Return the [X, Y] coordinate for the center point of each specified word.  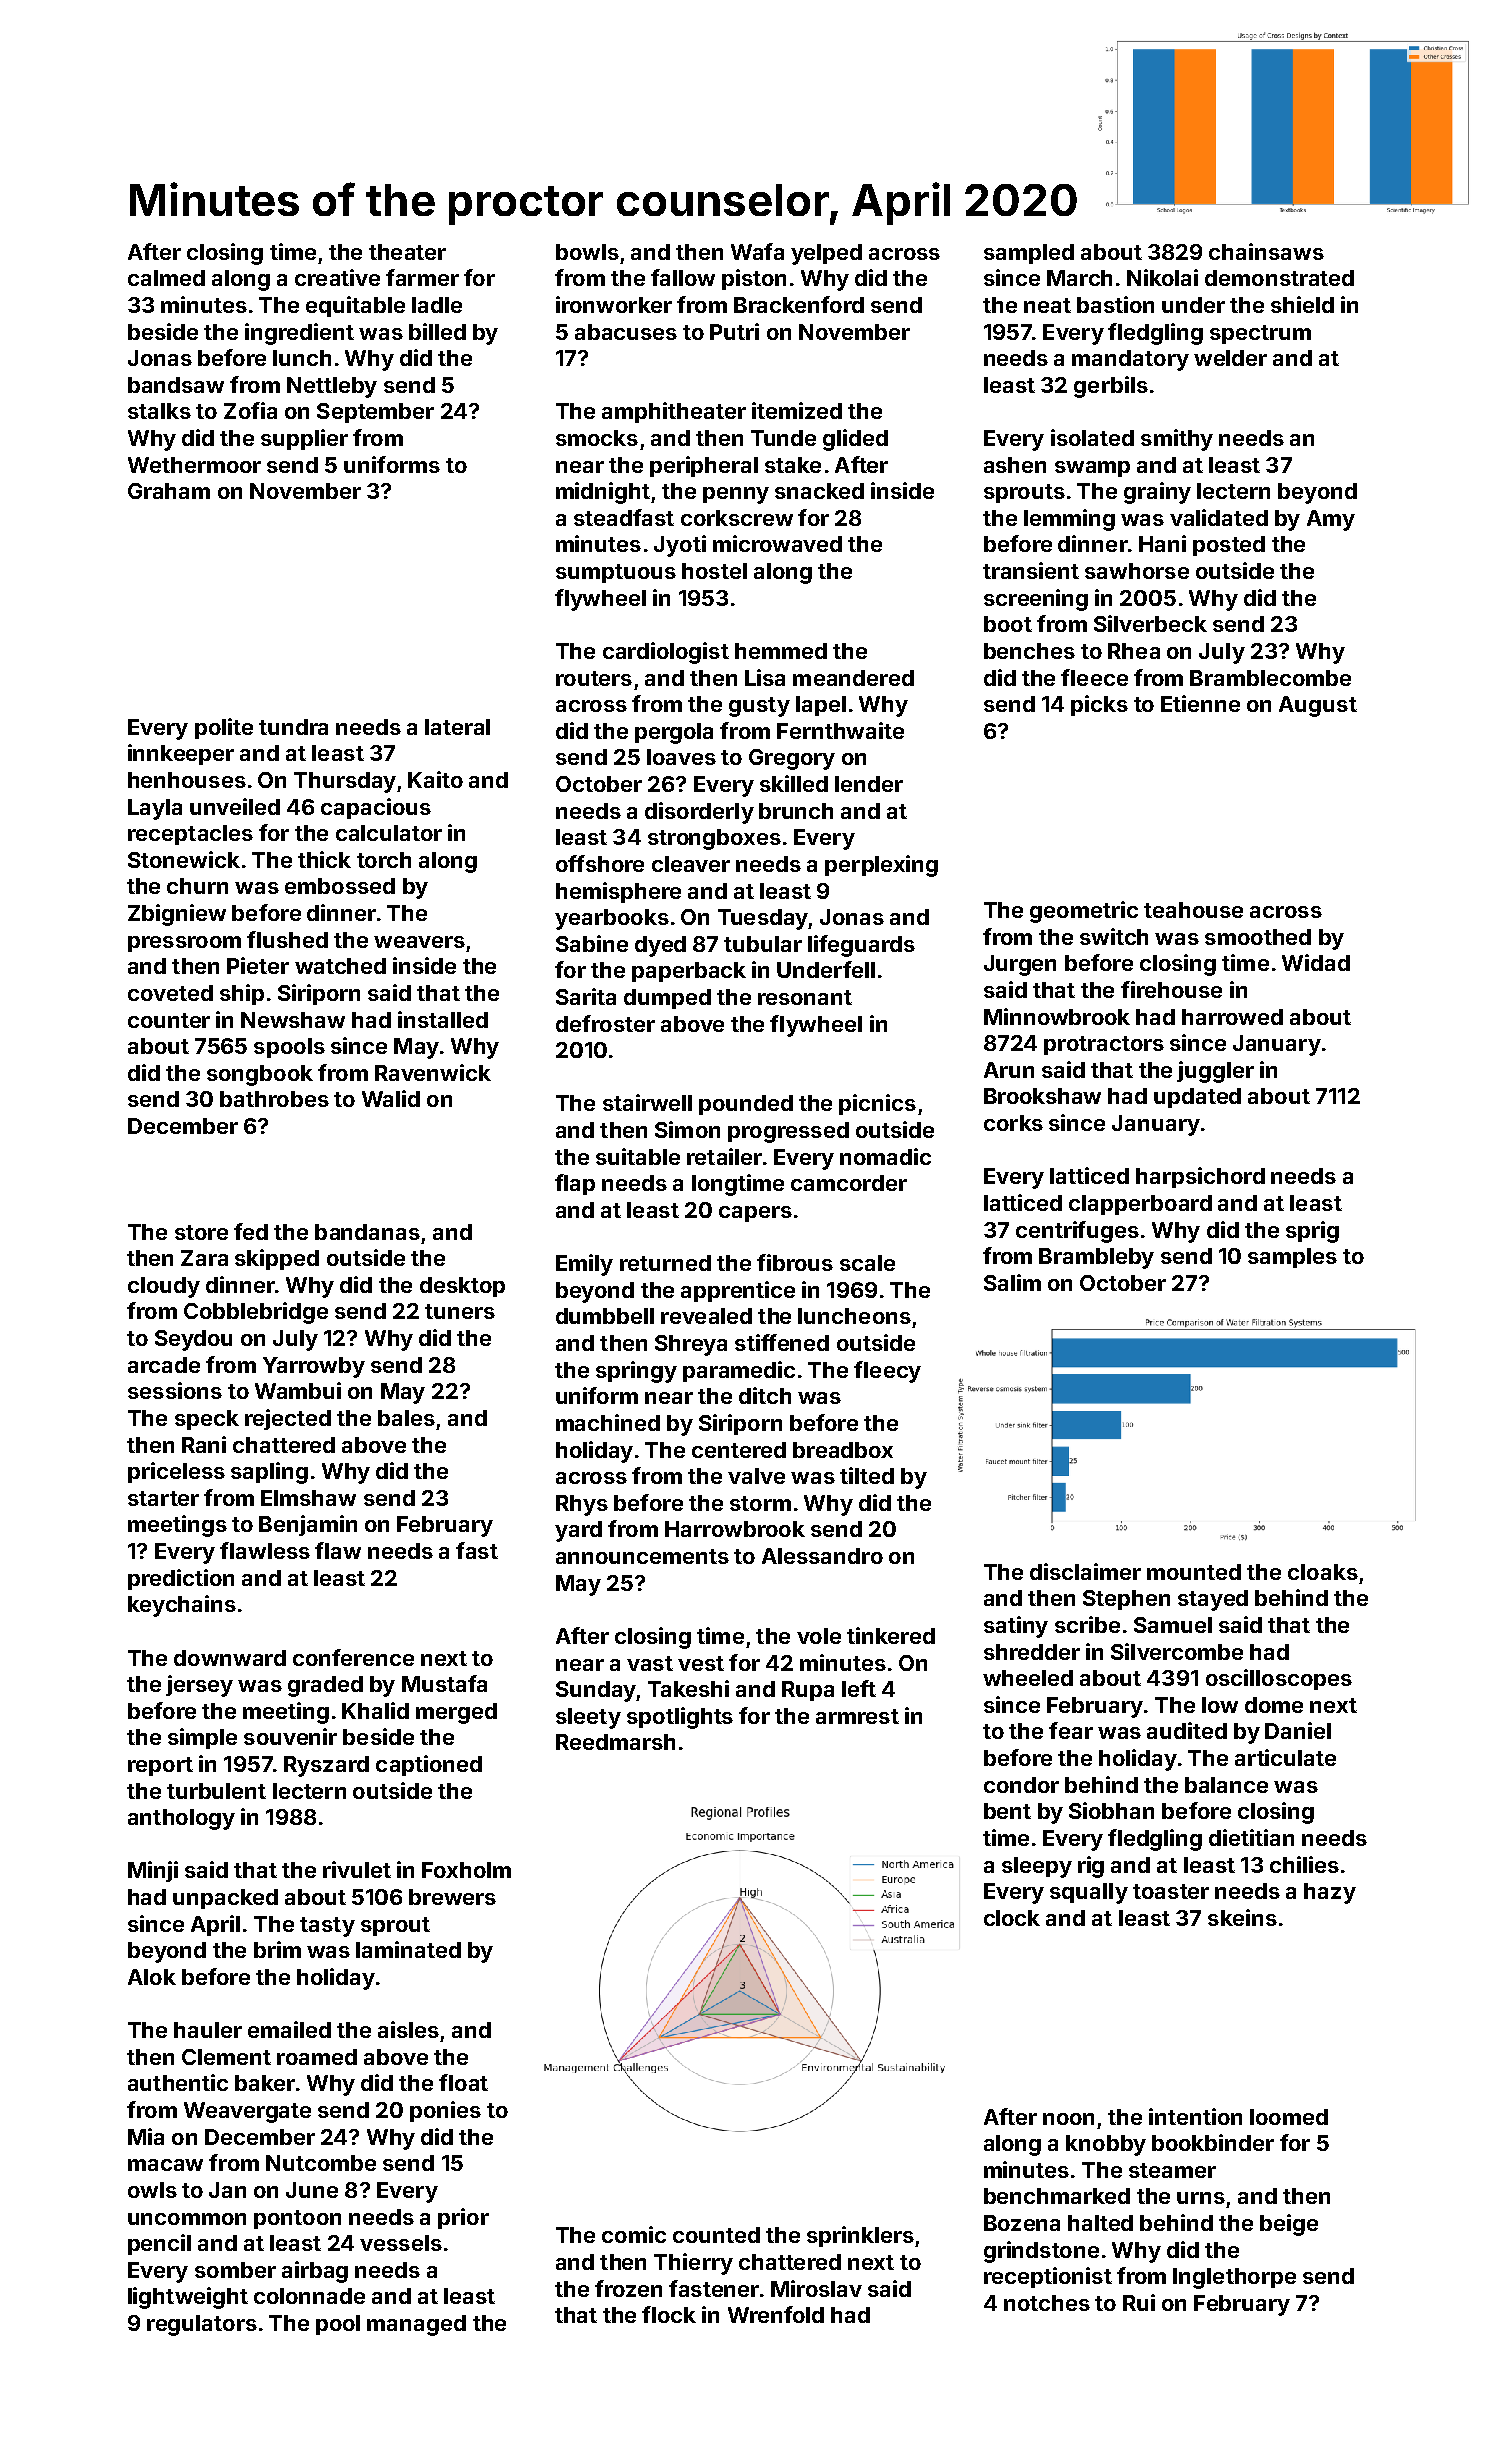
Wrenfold [776, 2314]
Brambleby [1096, 1258]
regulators [202, 2325]
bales [406, 1418]
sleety [588, 1718]
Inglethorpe [1234, 2278]
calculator [389, 833]
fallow [683, 277]
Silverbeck [1150, 623]
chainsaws [1266, 251]
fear [1071, 1730]
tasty [327, 1927]
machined [608, 1422]
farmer [422, 277]
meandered [853, 678]
